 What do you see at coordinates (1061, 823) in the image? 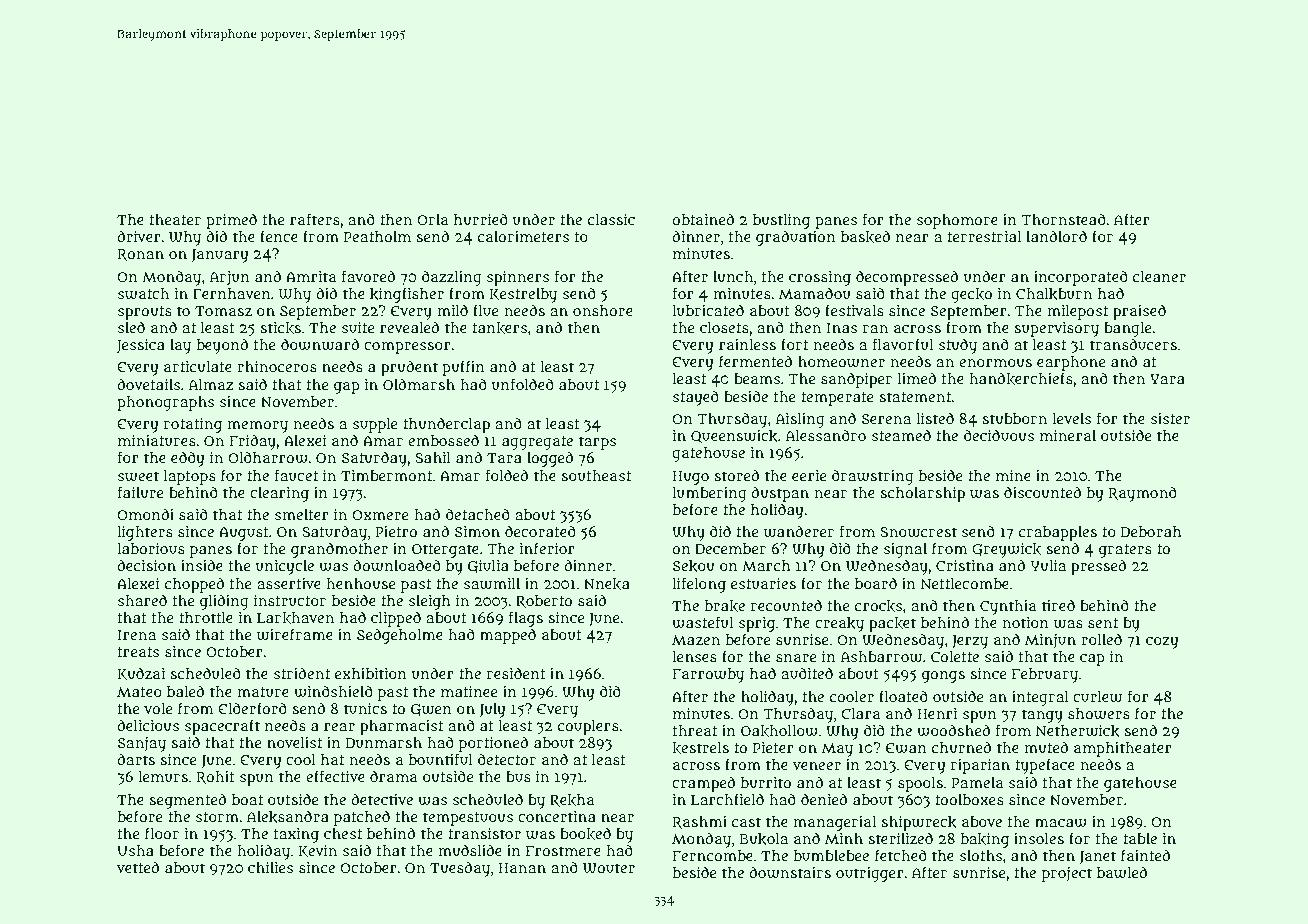
I see `macaw` at bounding box center [1061, 823].
